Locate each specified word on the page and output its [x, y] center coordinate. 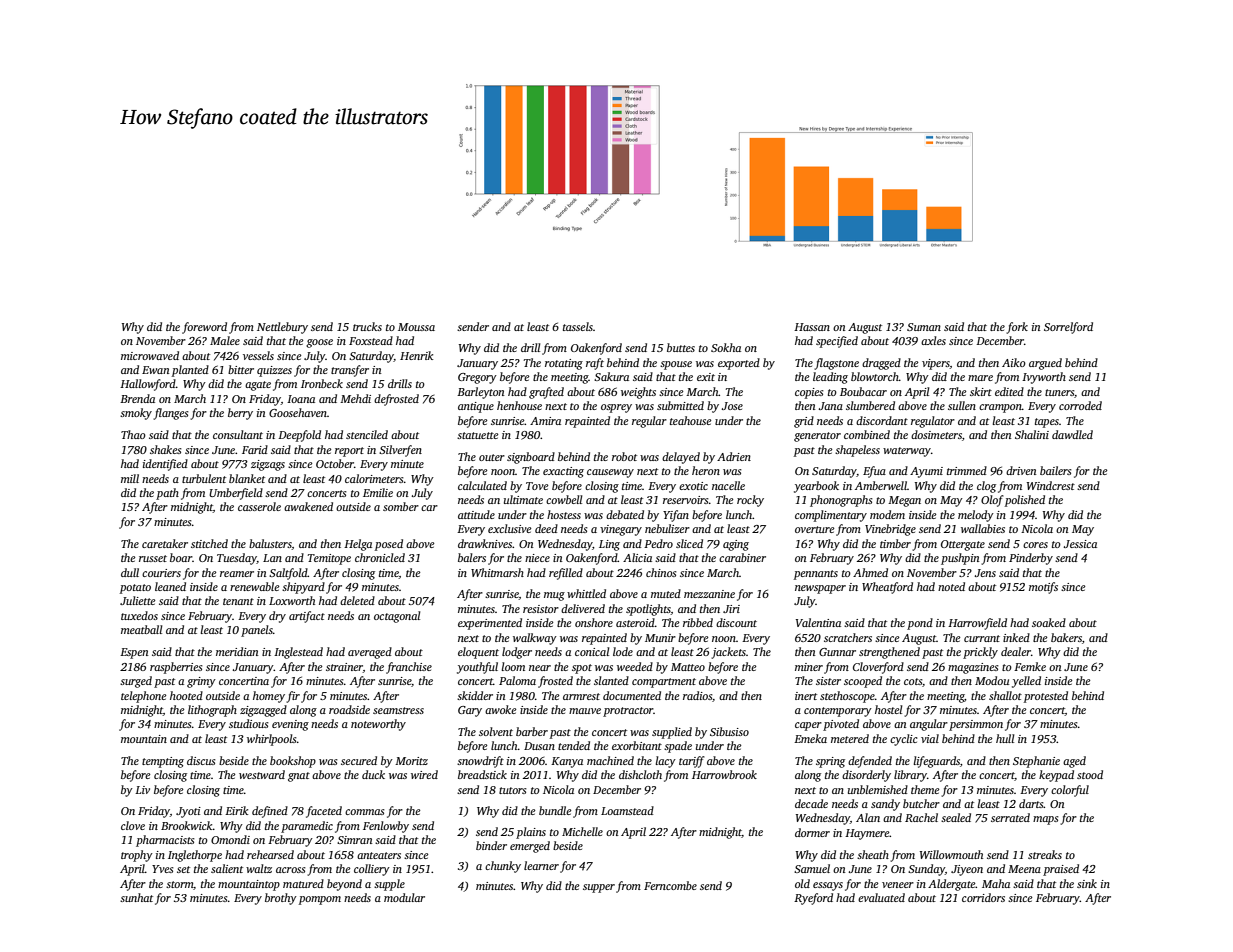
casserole [259, 506]
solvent [496, 731]
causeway [610, 473]
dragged [881, 364]
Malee [225, 340]
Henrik [416, 355]
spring [830, 762]
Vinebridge [890, 530]
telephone [144, 697]
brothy [281, 899]
